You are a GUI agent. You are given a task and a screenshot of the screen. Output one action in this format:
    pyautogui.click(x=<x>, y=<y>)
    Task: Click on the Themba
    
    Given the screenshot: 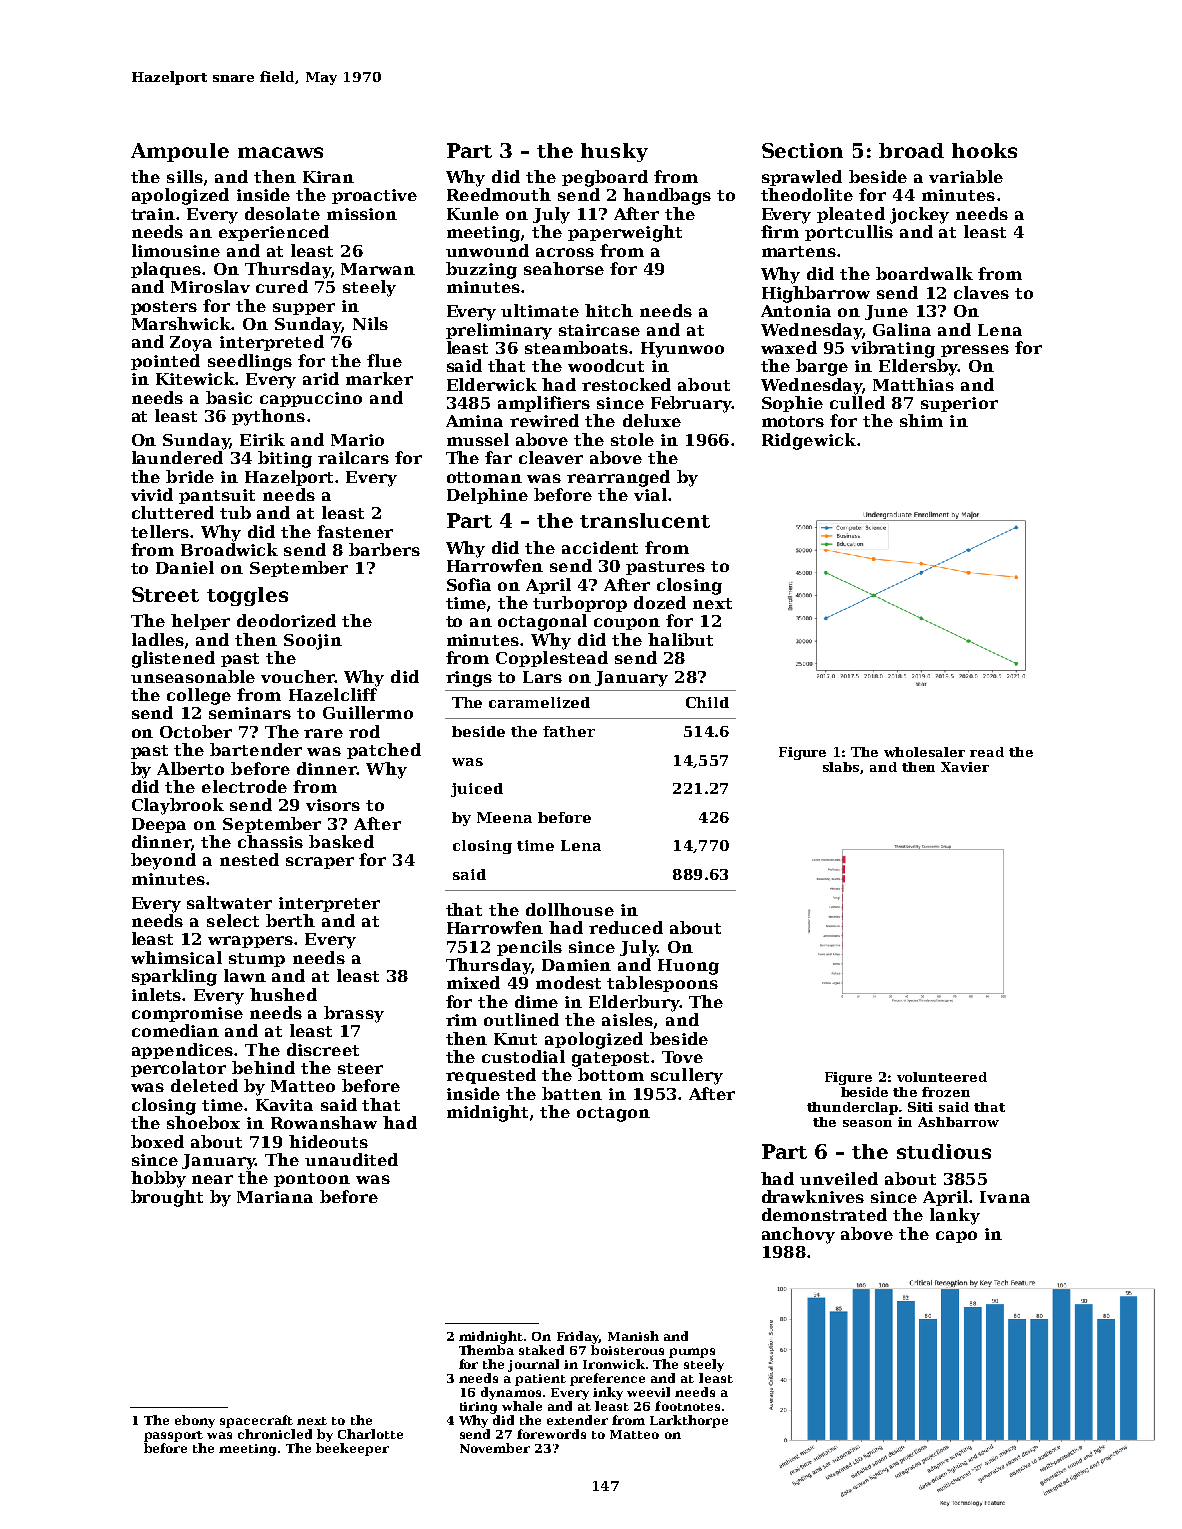 What is the action you would take?
    pyautogui.click(x=486, y=1350)
